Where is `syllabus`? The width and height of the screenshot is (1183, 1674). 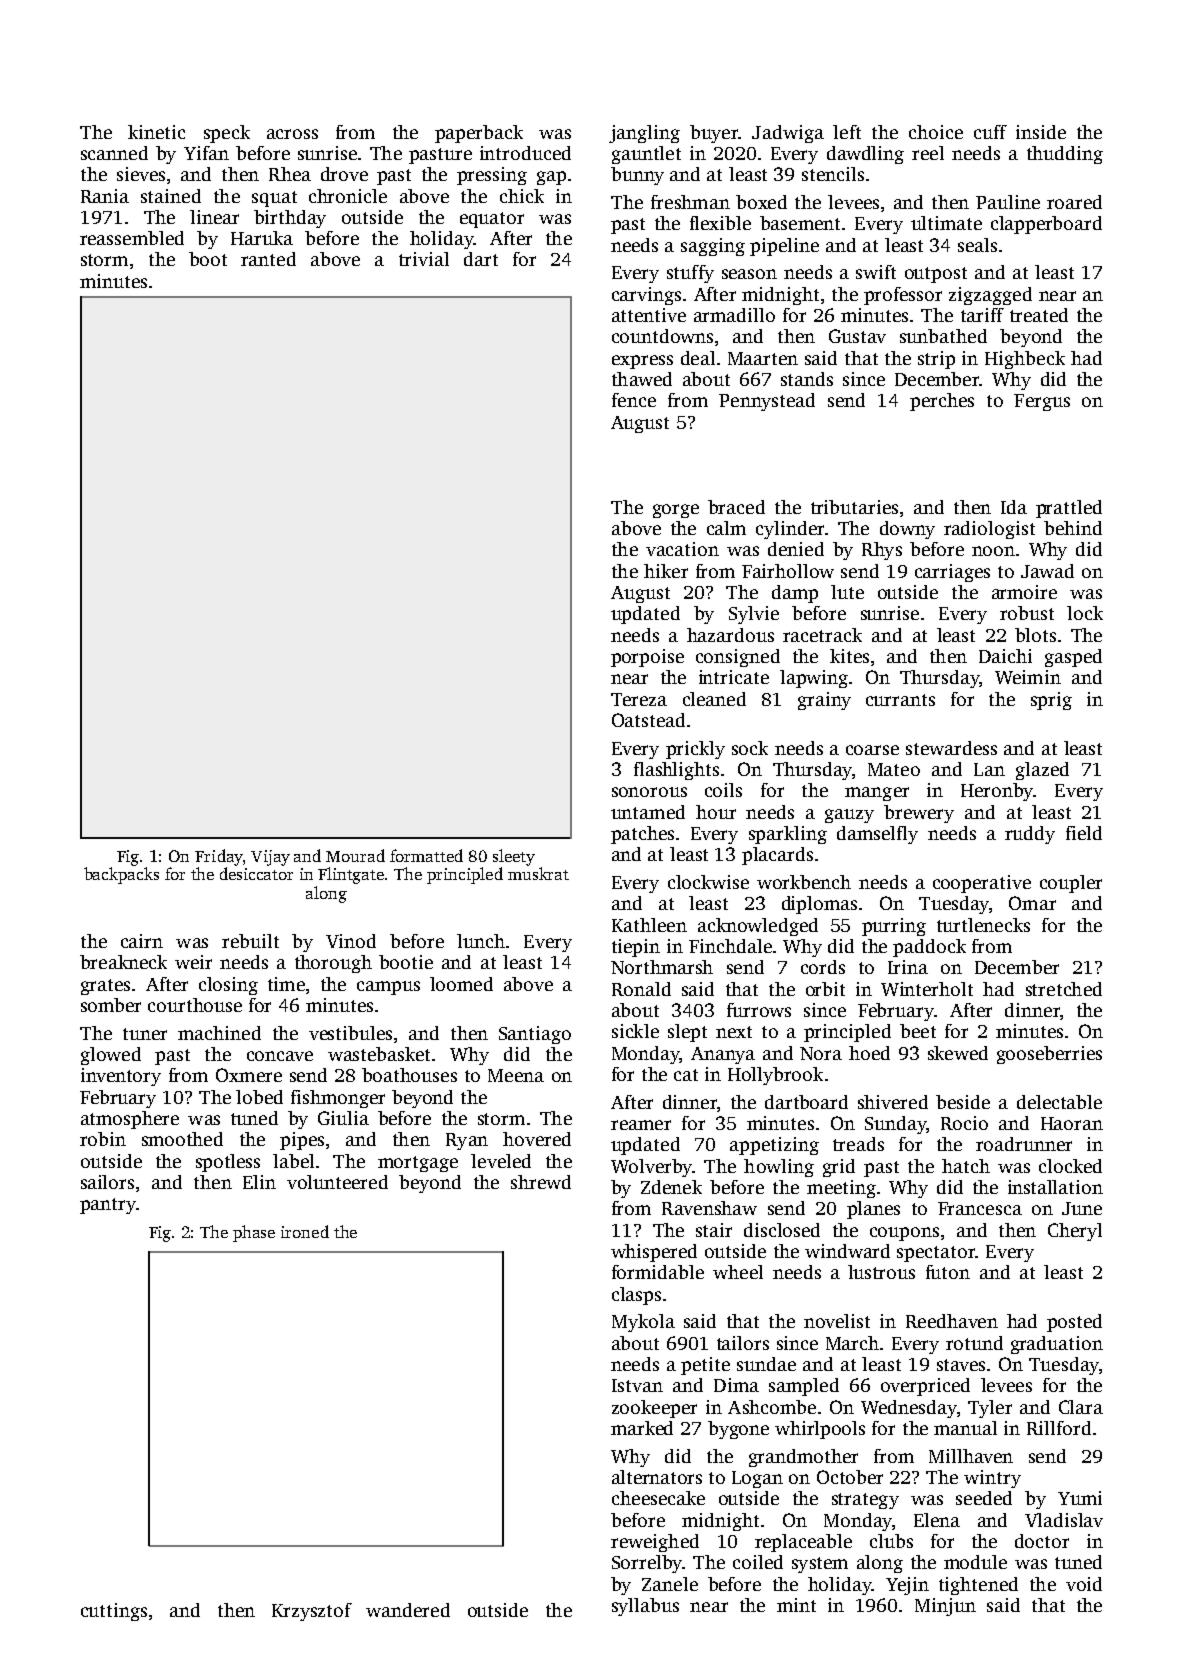
syllabus is located at coordinates (645, 1607).
